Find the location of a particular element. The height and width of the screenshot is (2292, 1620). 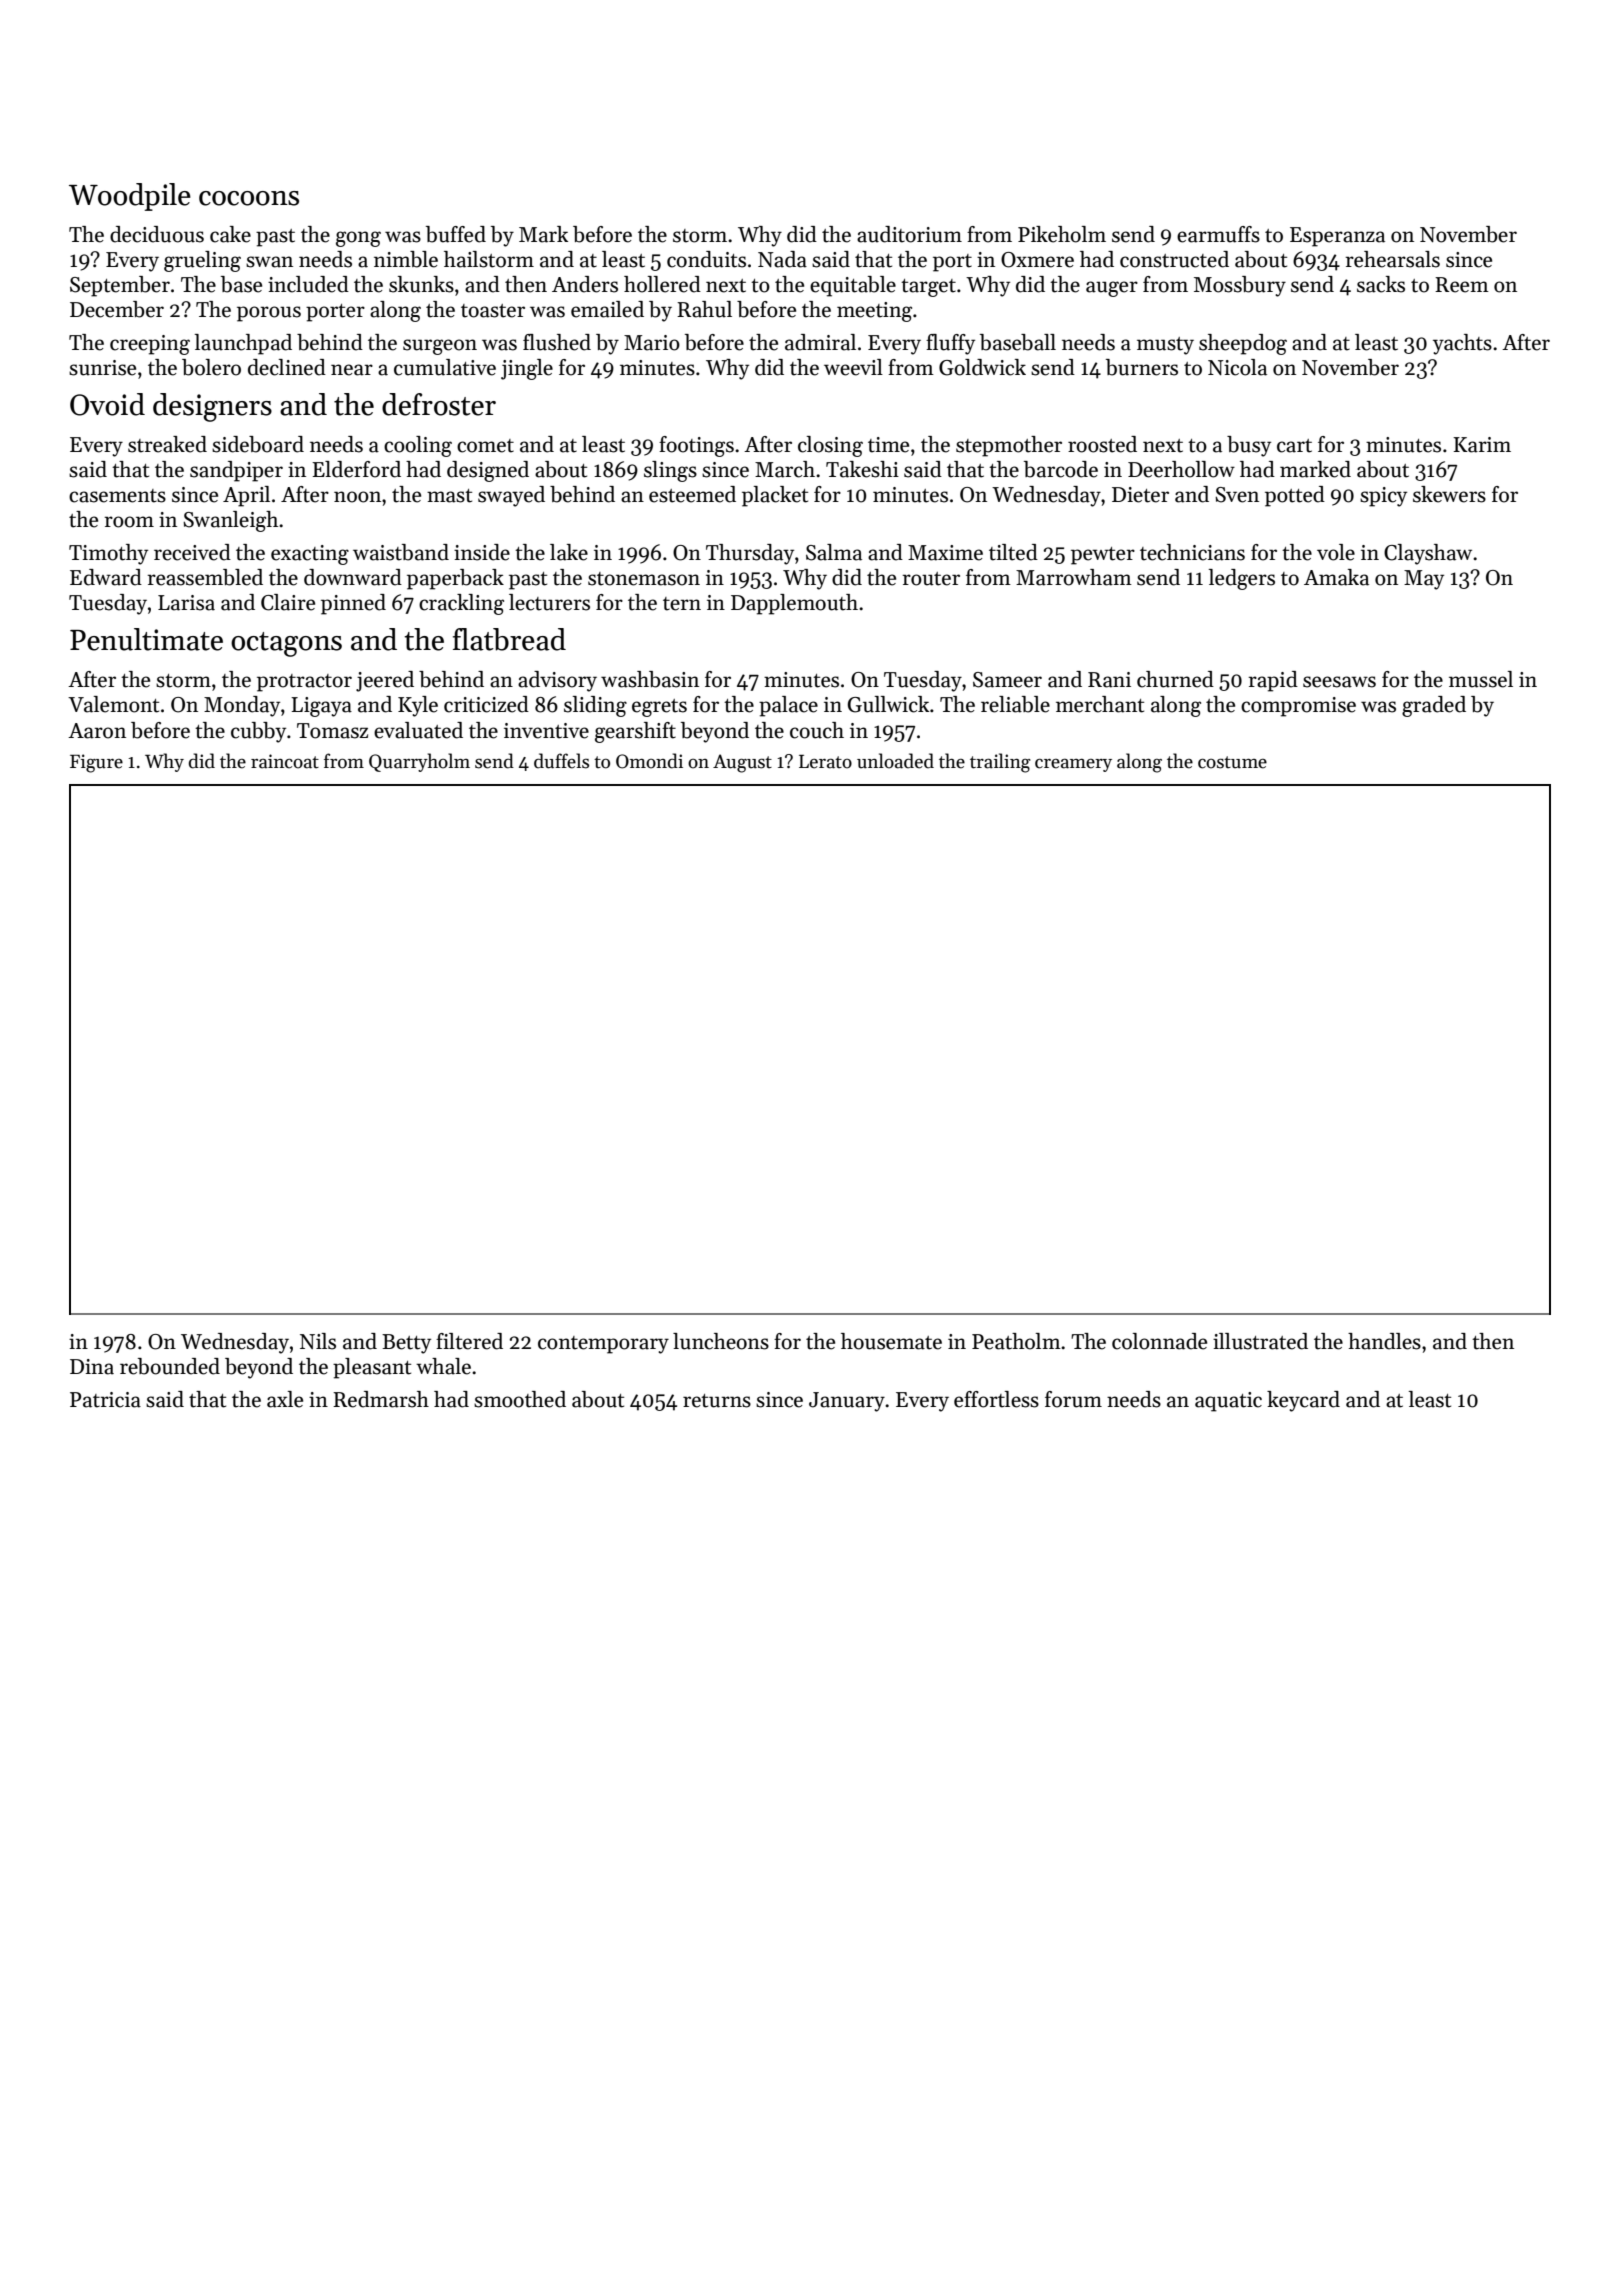

included is located at coordinates (308, 284).
